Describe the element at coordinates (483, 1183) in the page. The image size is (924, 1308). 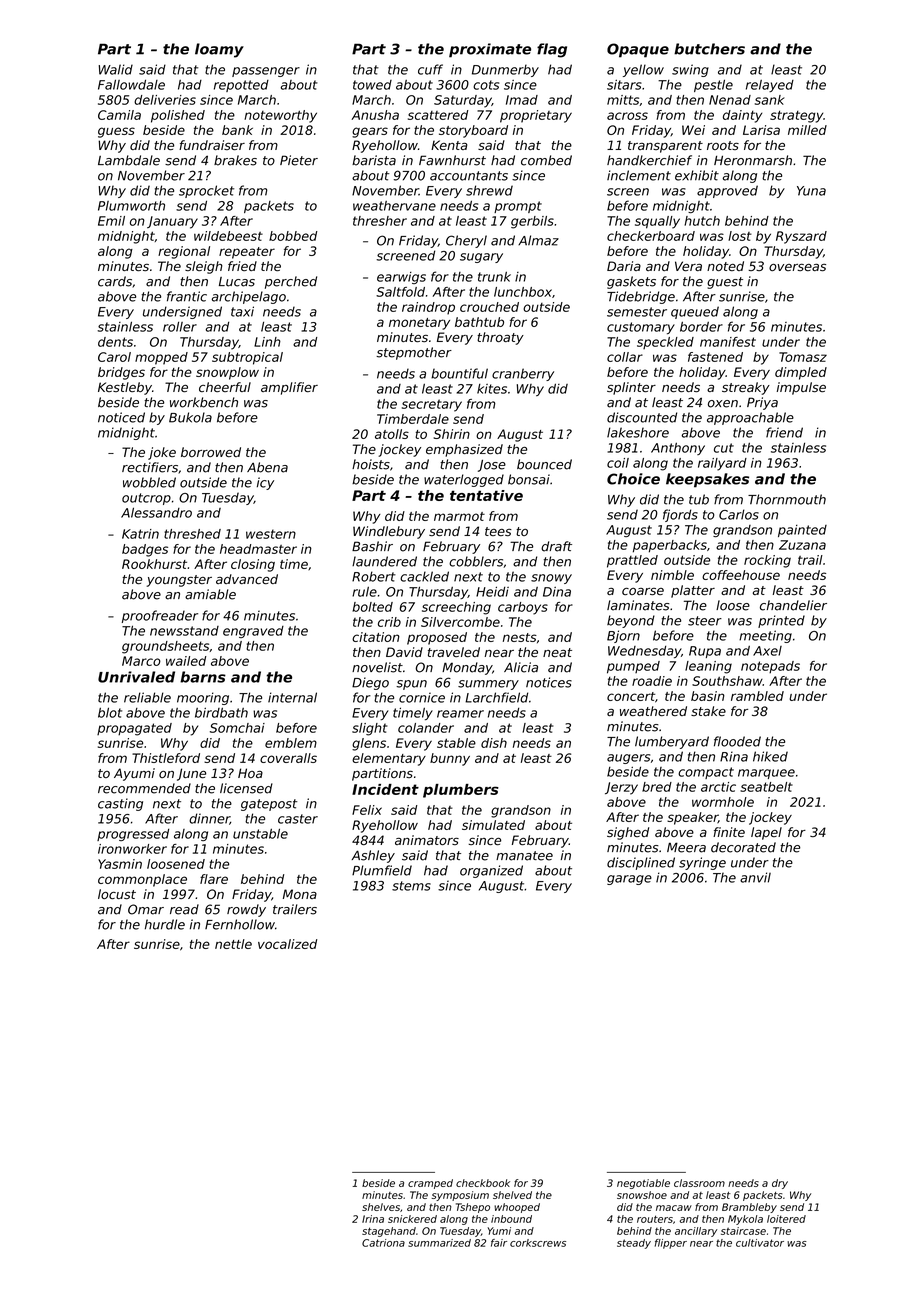
I see `checkbook` at that location.
